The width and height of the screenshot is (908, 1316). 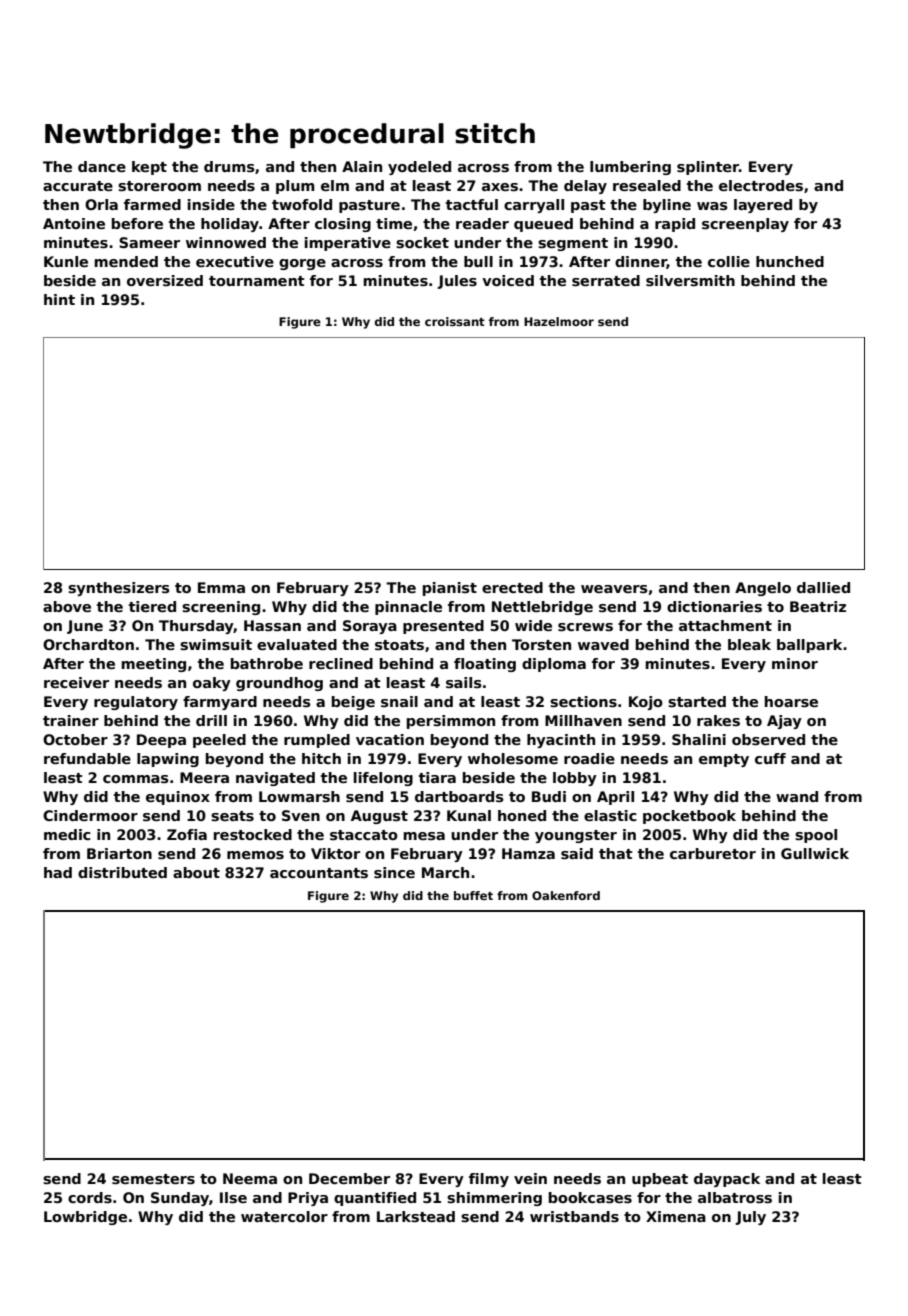 What do you see at coordinates (85, 1218) in the screenshot?
I see `Lowbridge` at bounding box center [85, 1218].
